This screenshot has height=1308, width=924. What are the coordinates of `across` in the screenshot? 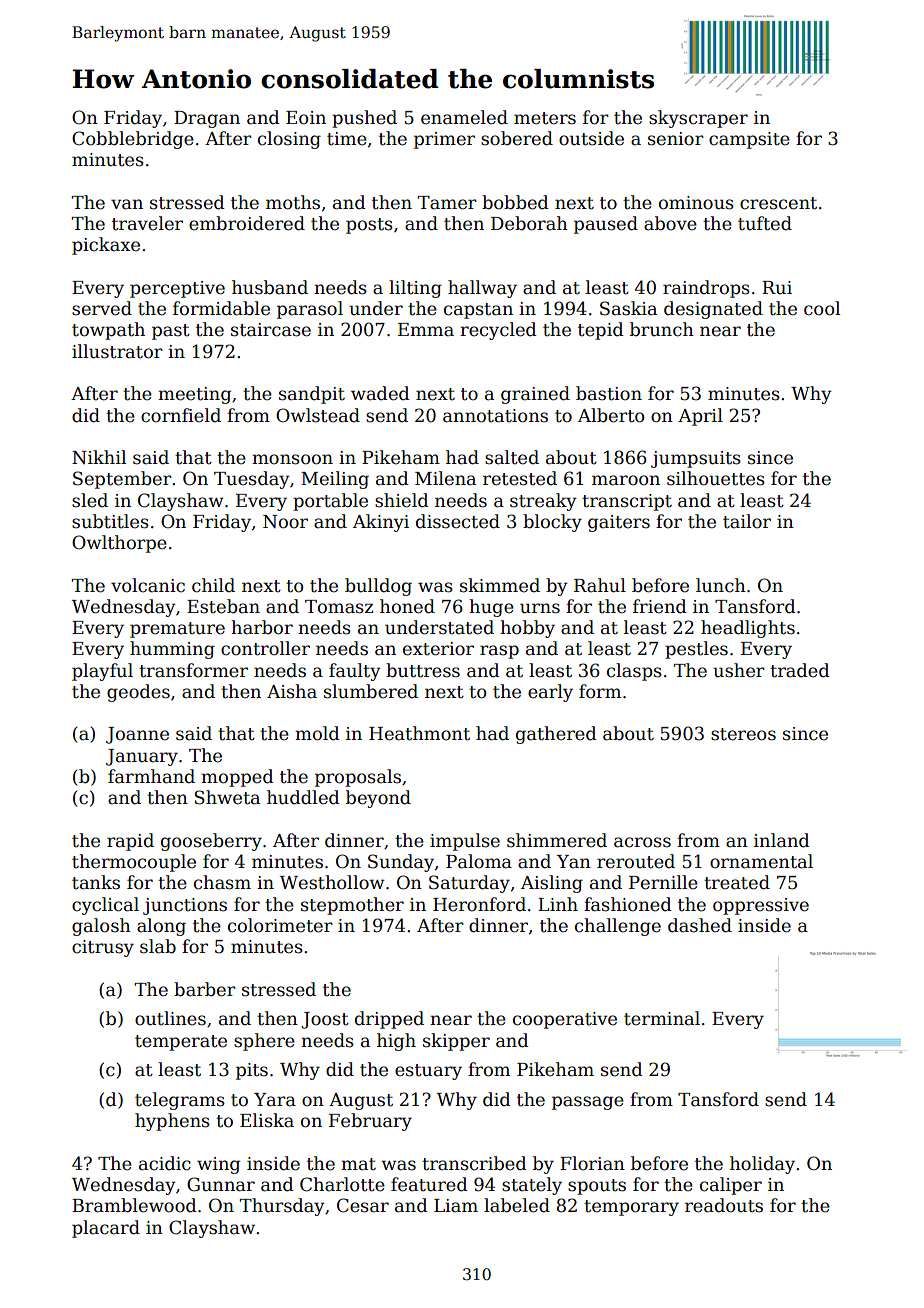 It's located at (642, 842).
